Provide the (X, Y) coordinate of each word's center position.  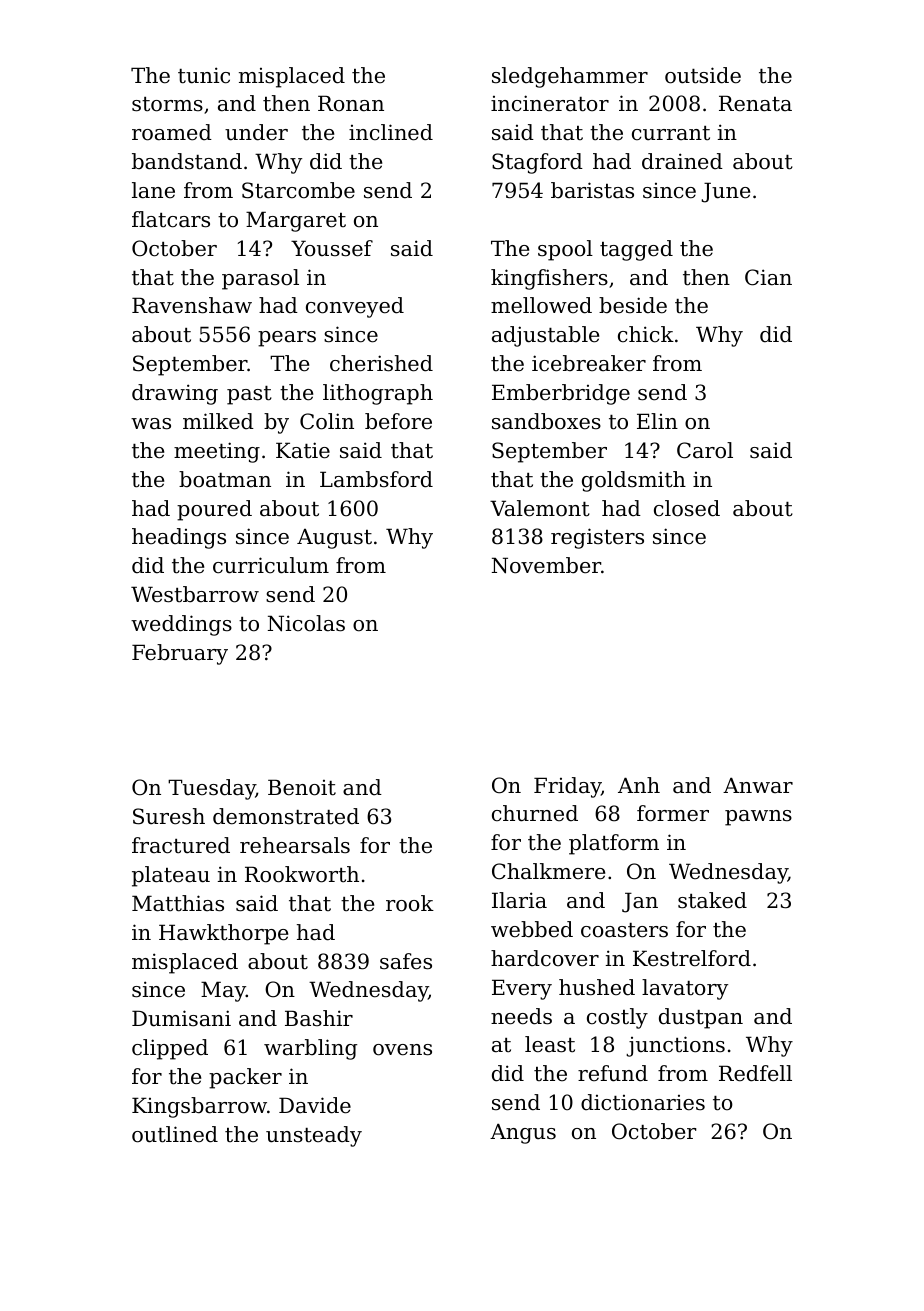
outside (703, 75)
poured (214, 510)
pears (287, 339)
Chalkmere (548, 871)
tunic (204, 75)
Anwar (758, 785)
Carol (705, 450)
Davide (315, 1105)
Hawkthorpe (223, 934)
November (546, 565)
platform (614, 844)
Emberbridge (561, 394)
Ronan (351, 103)
